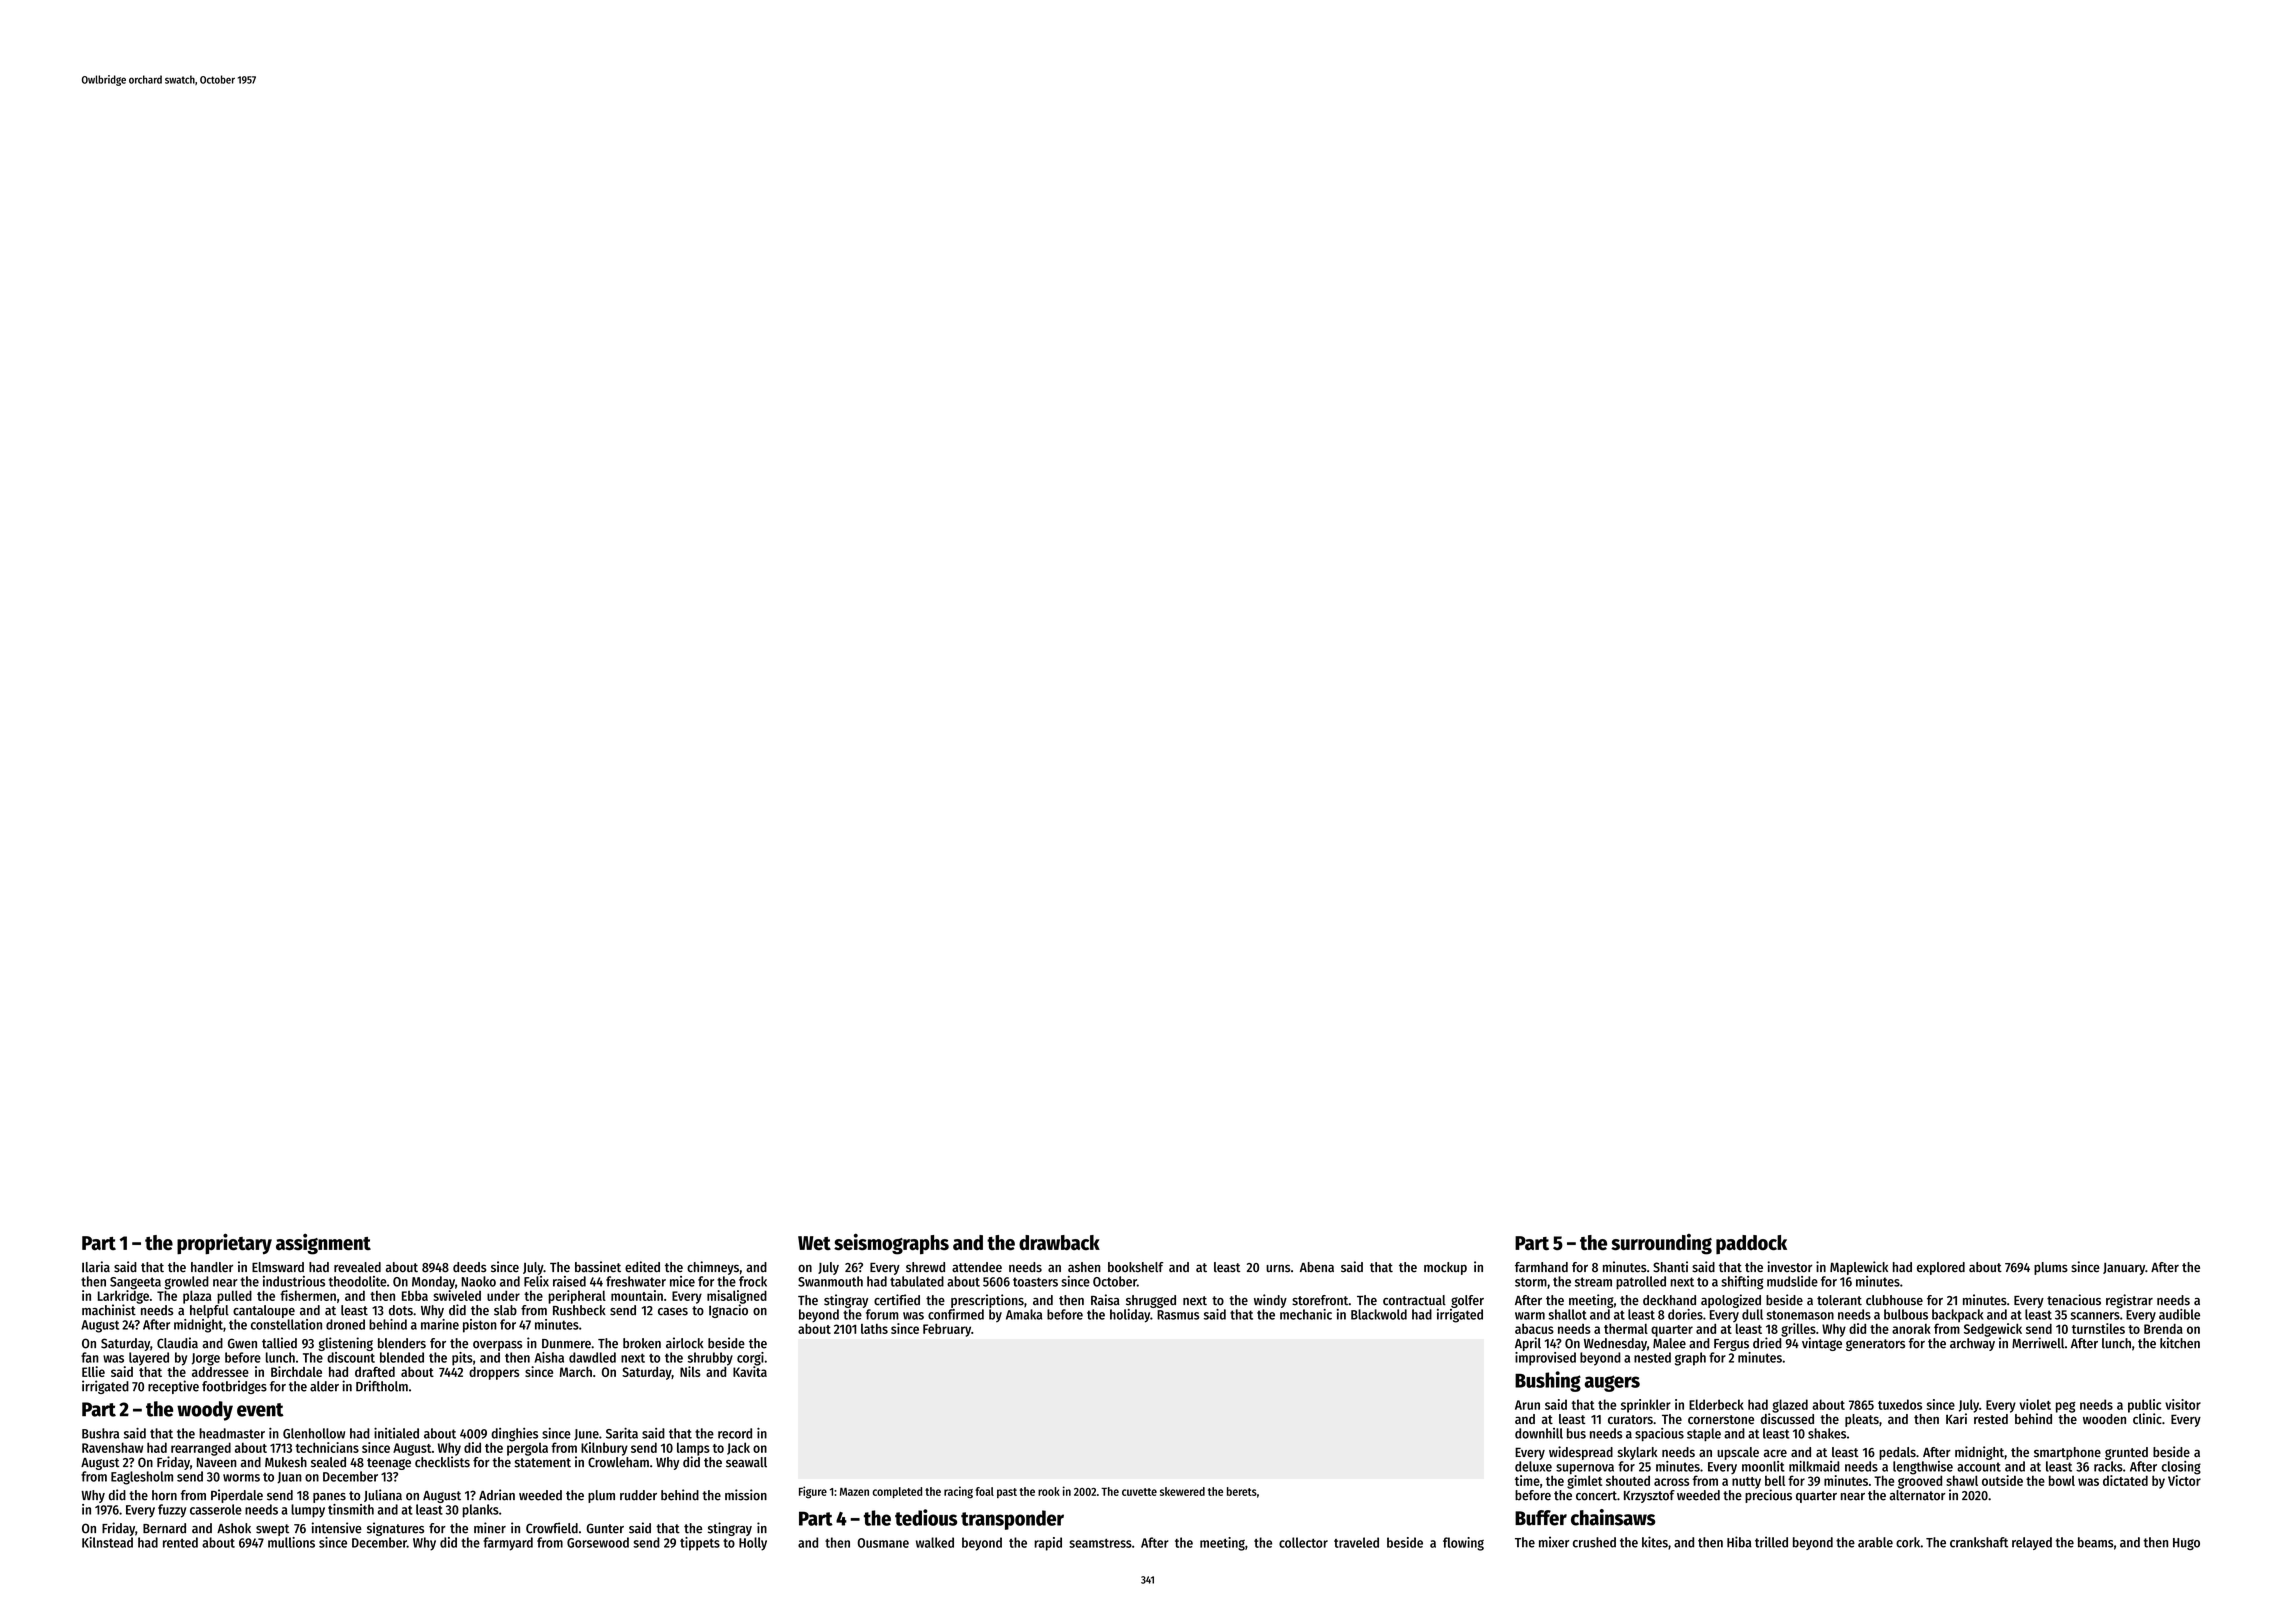  Describe the element at coordinates (1731, 1301) in the image. I see `apologized` at that location.
